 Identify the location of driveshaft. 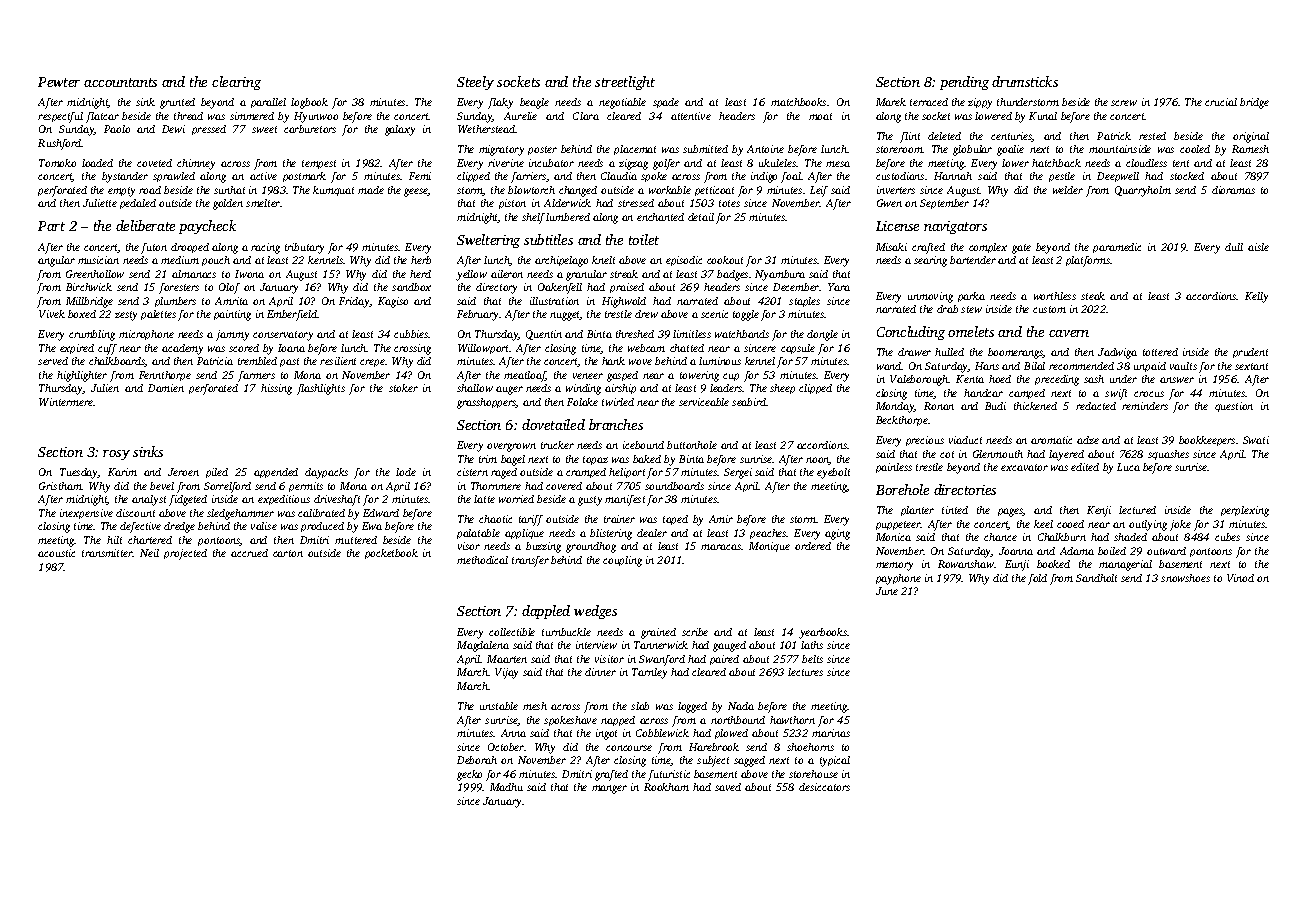
(337, 500).
